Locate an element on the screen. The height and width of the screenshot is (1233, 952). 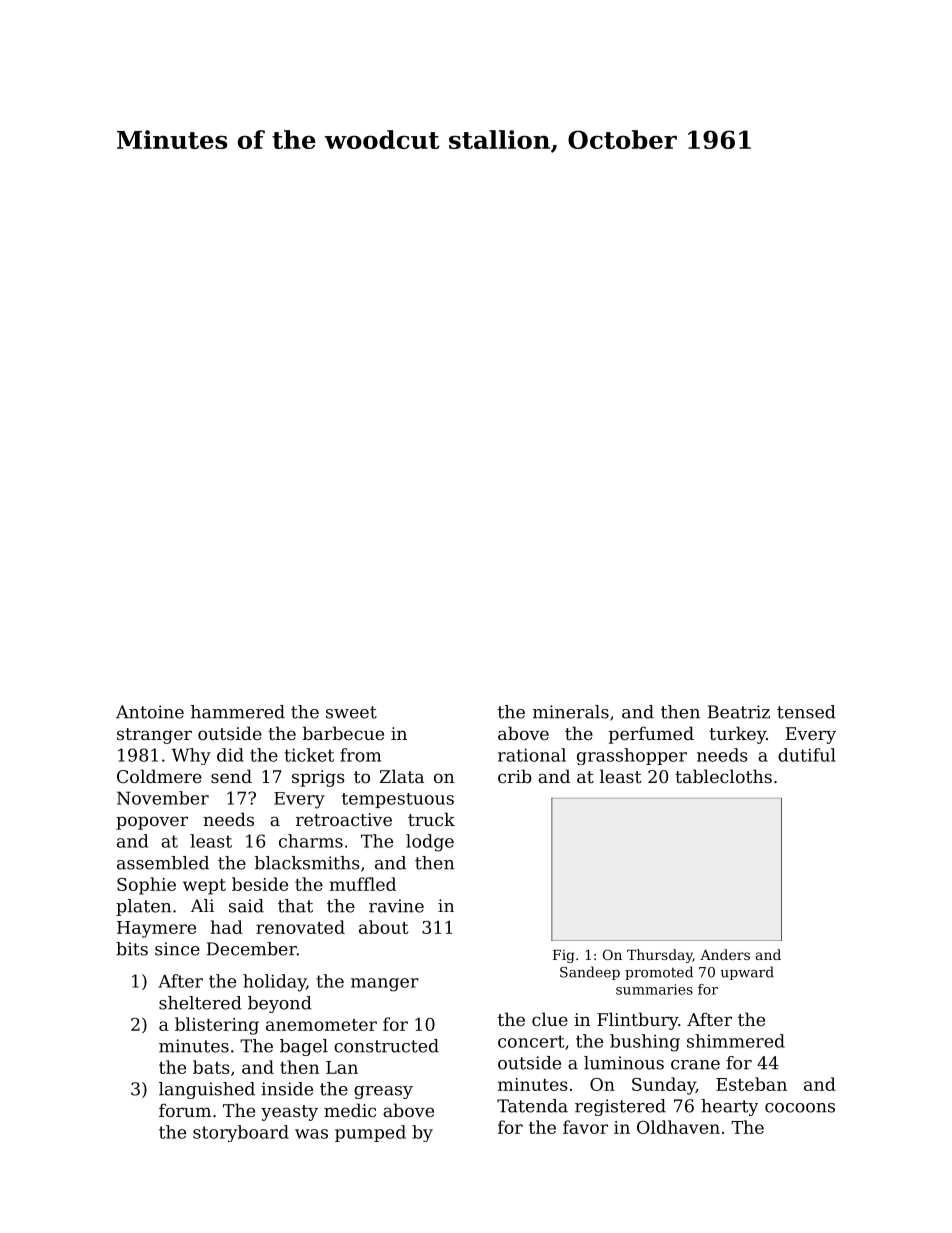
did is located at coordinates (230, 755).
